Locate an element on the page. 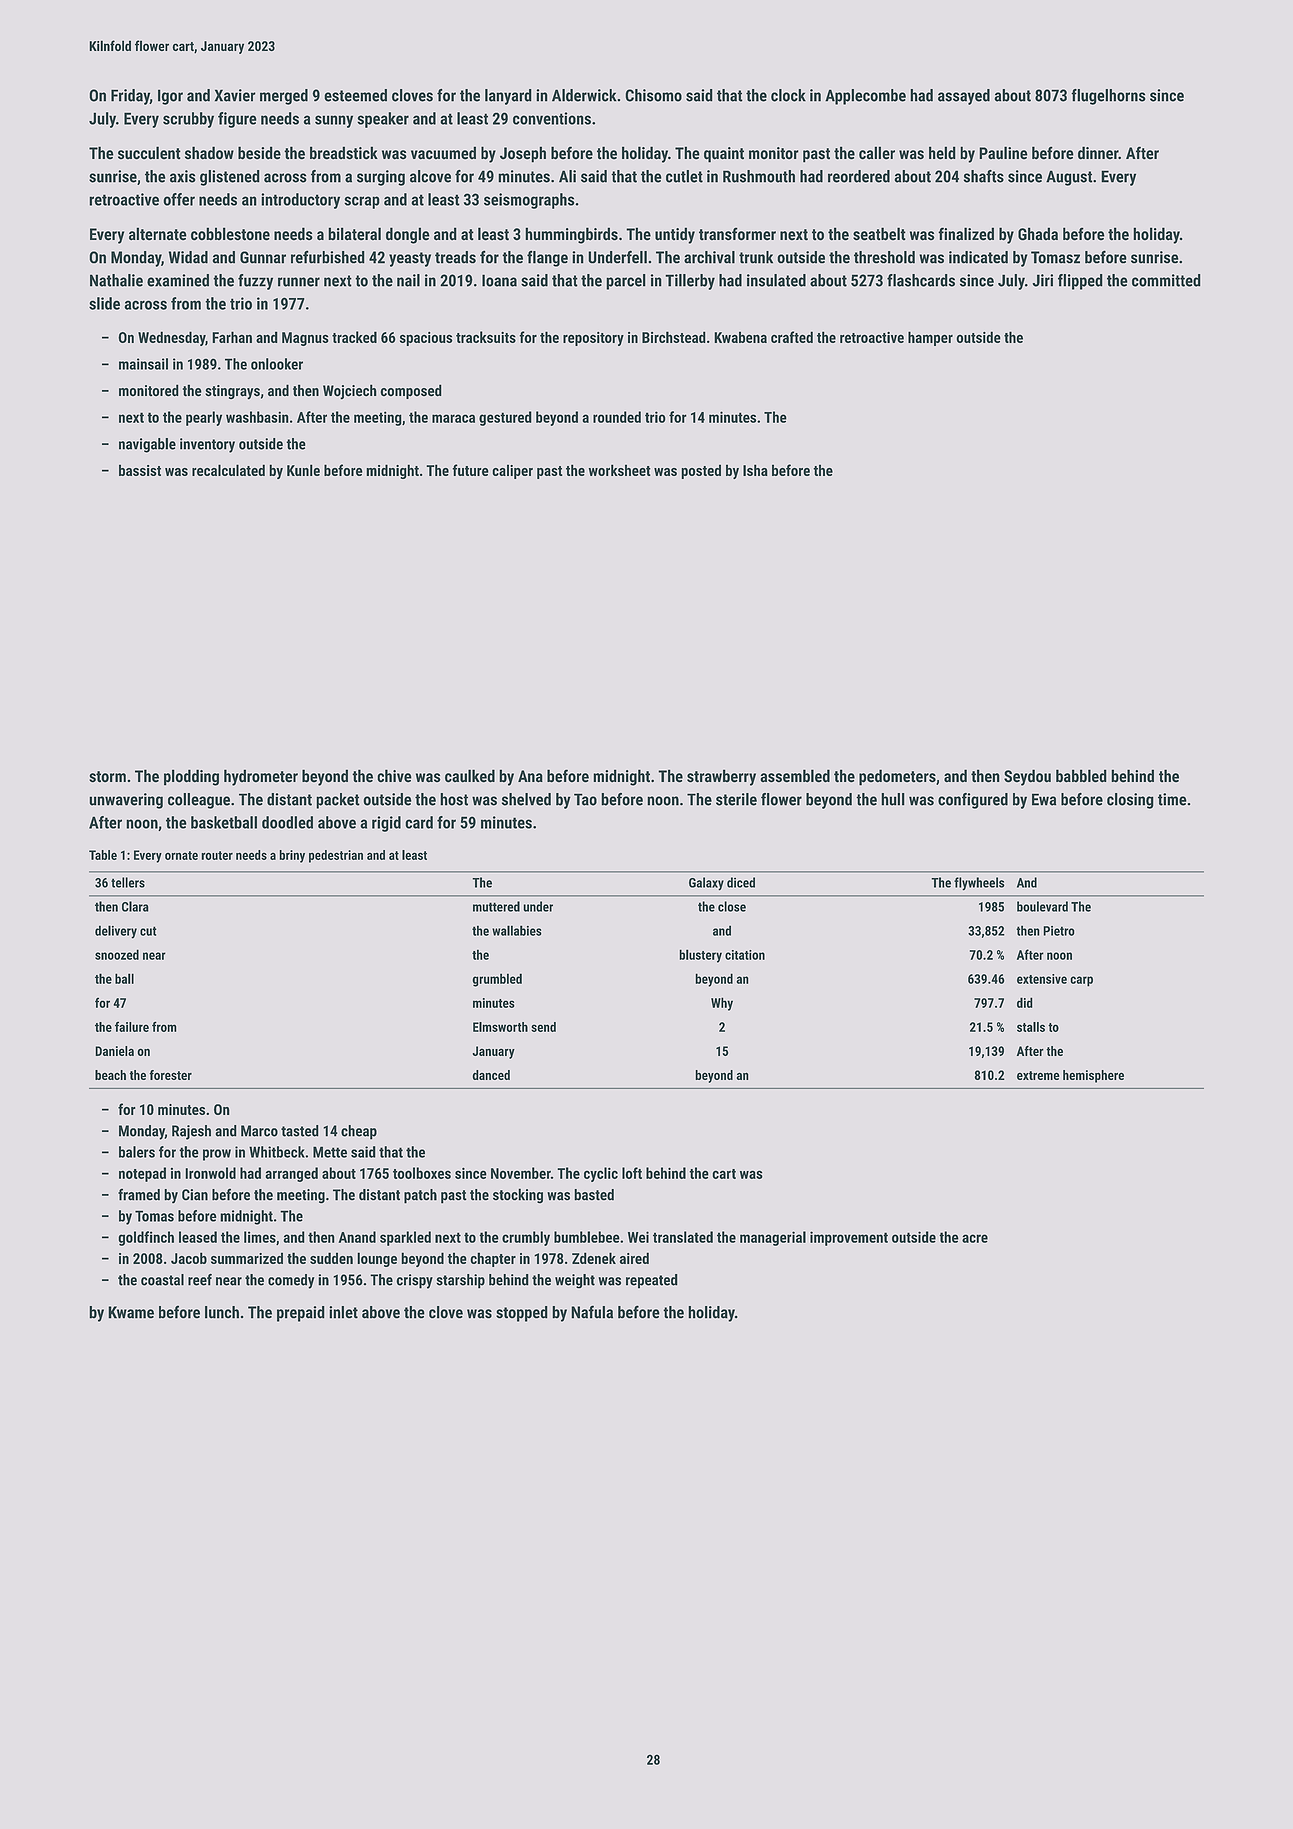 Image resolution: width=1293 pixels, height=1829 pixels. flange is located at coordinates (547, 259).
